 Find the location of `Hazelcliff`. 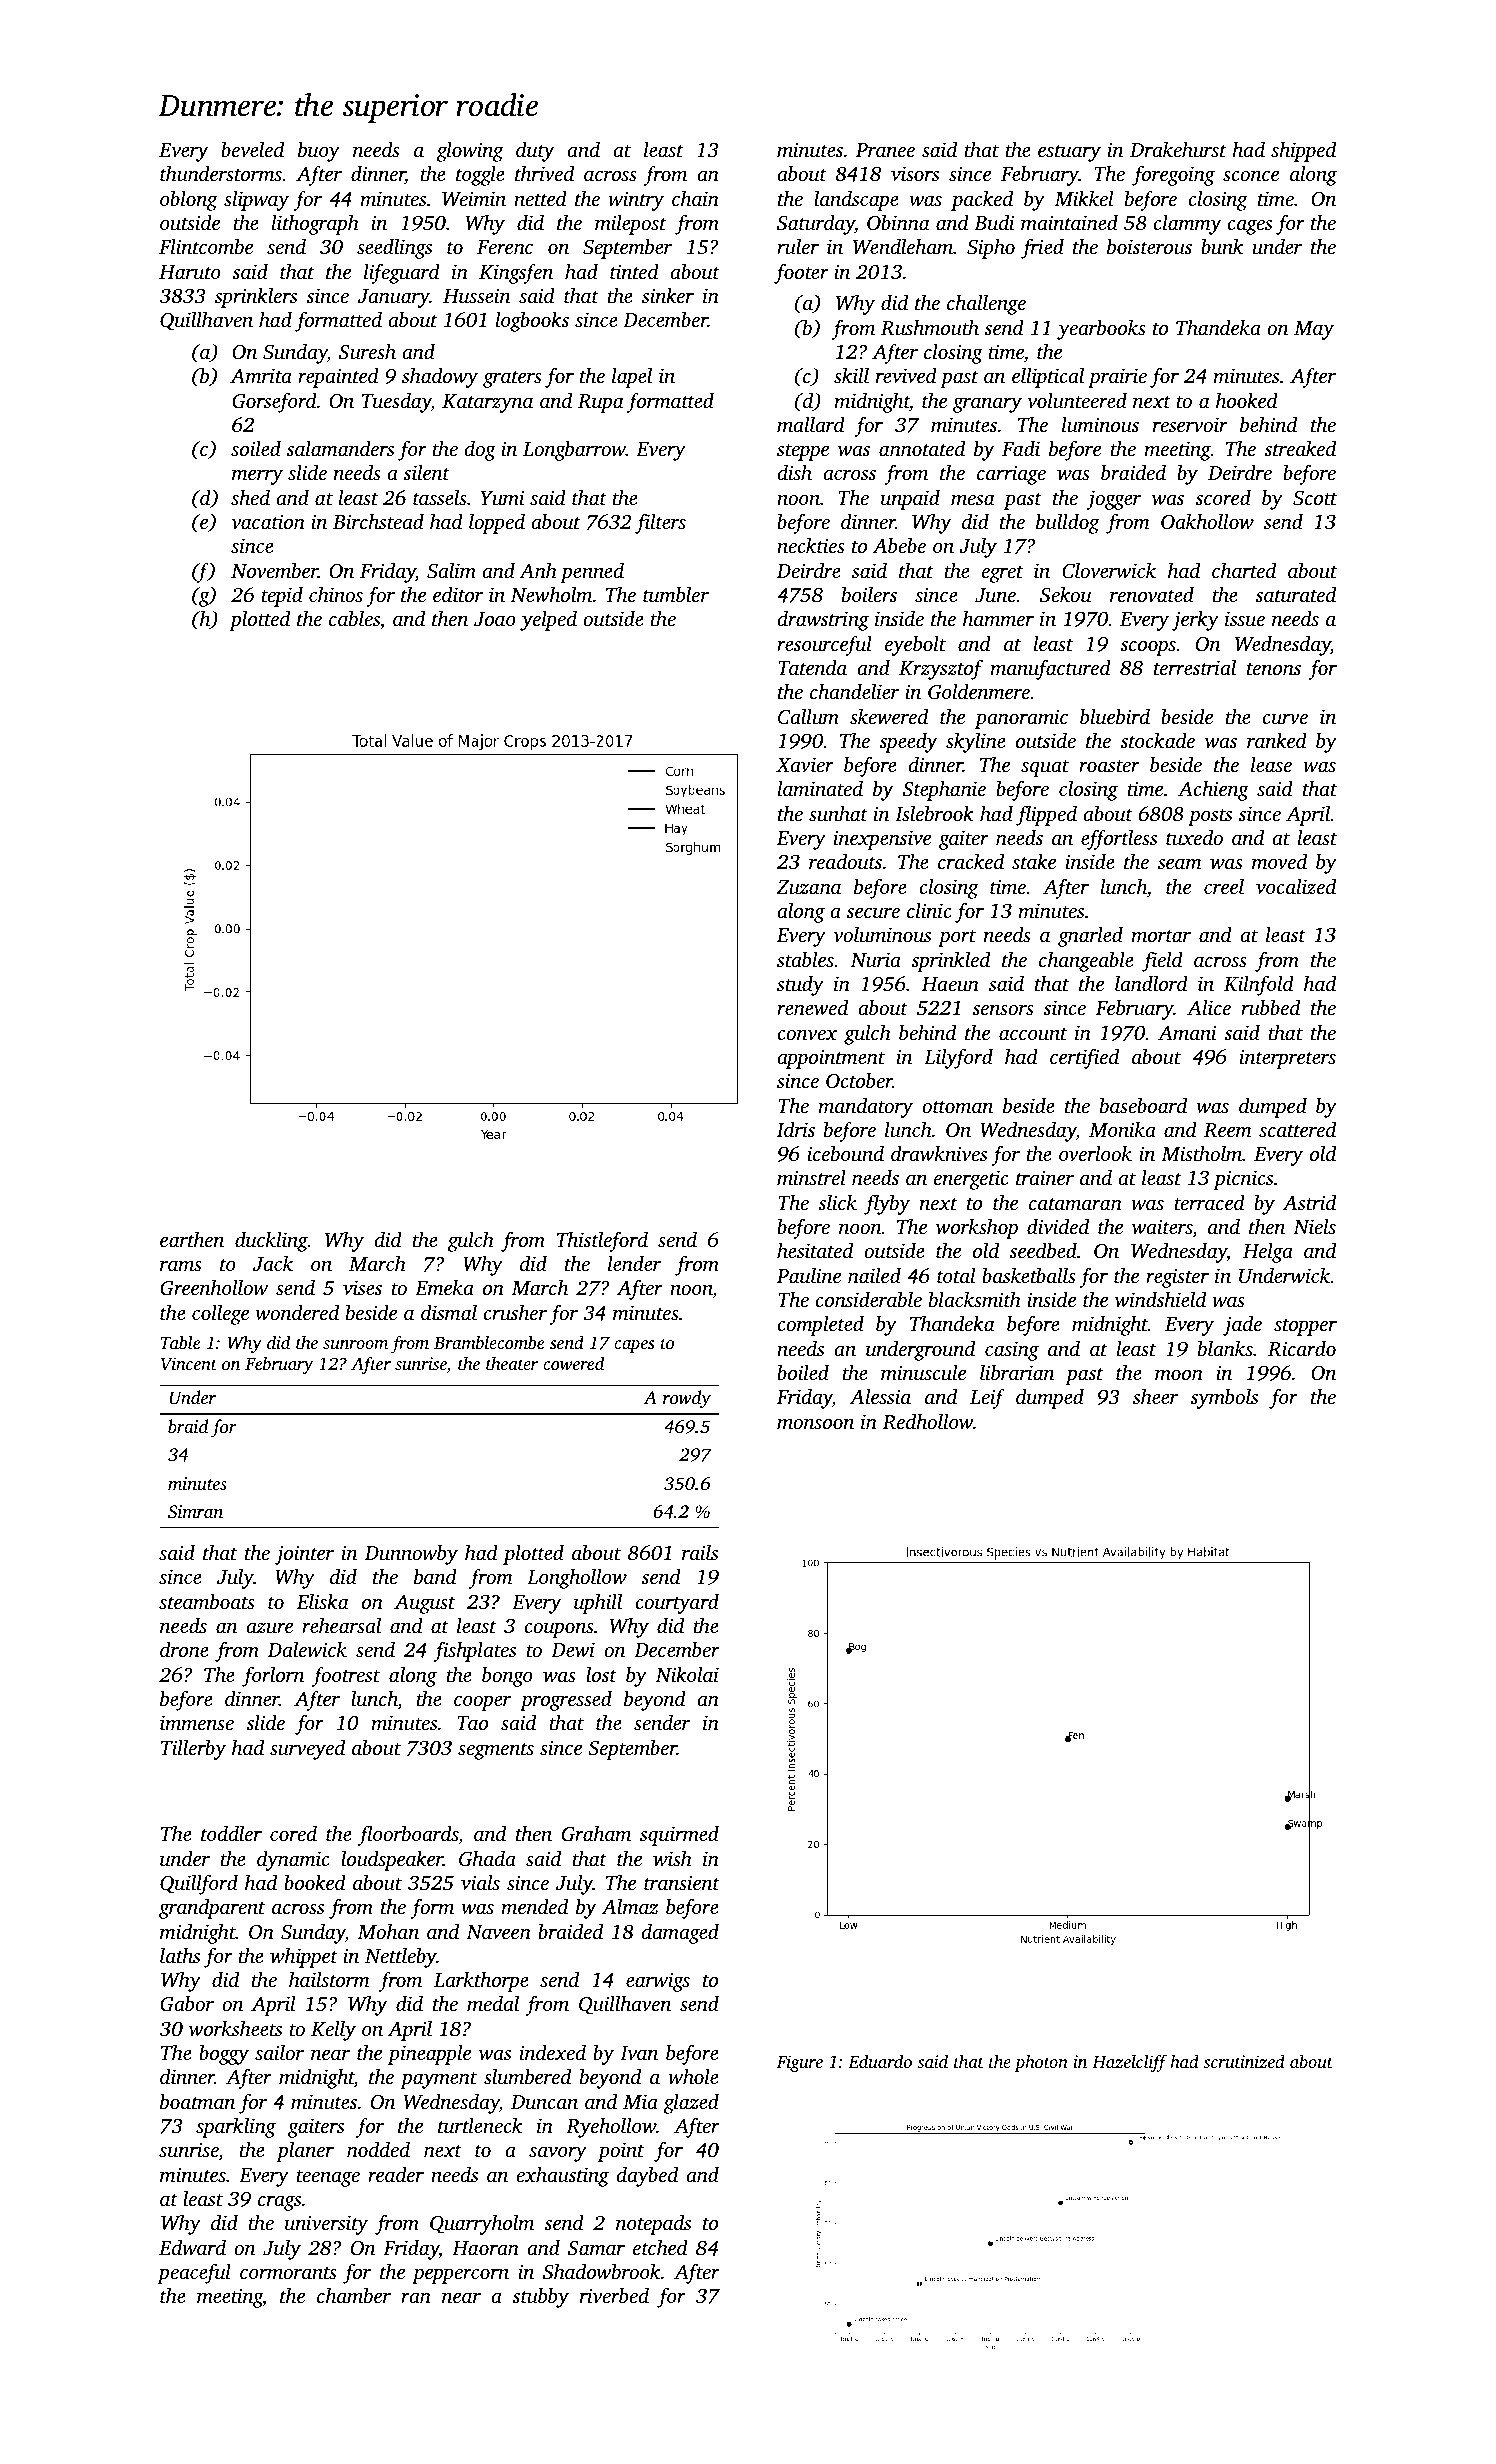

Hazelcliff is located at coordinates (1129, 2063).
